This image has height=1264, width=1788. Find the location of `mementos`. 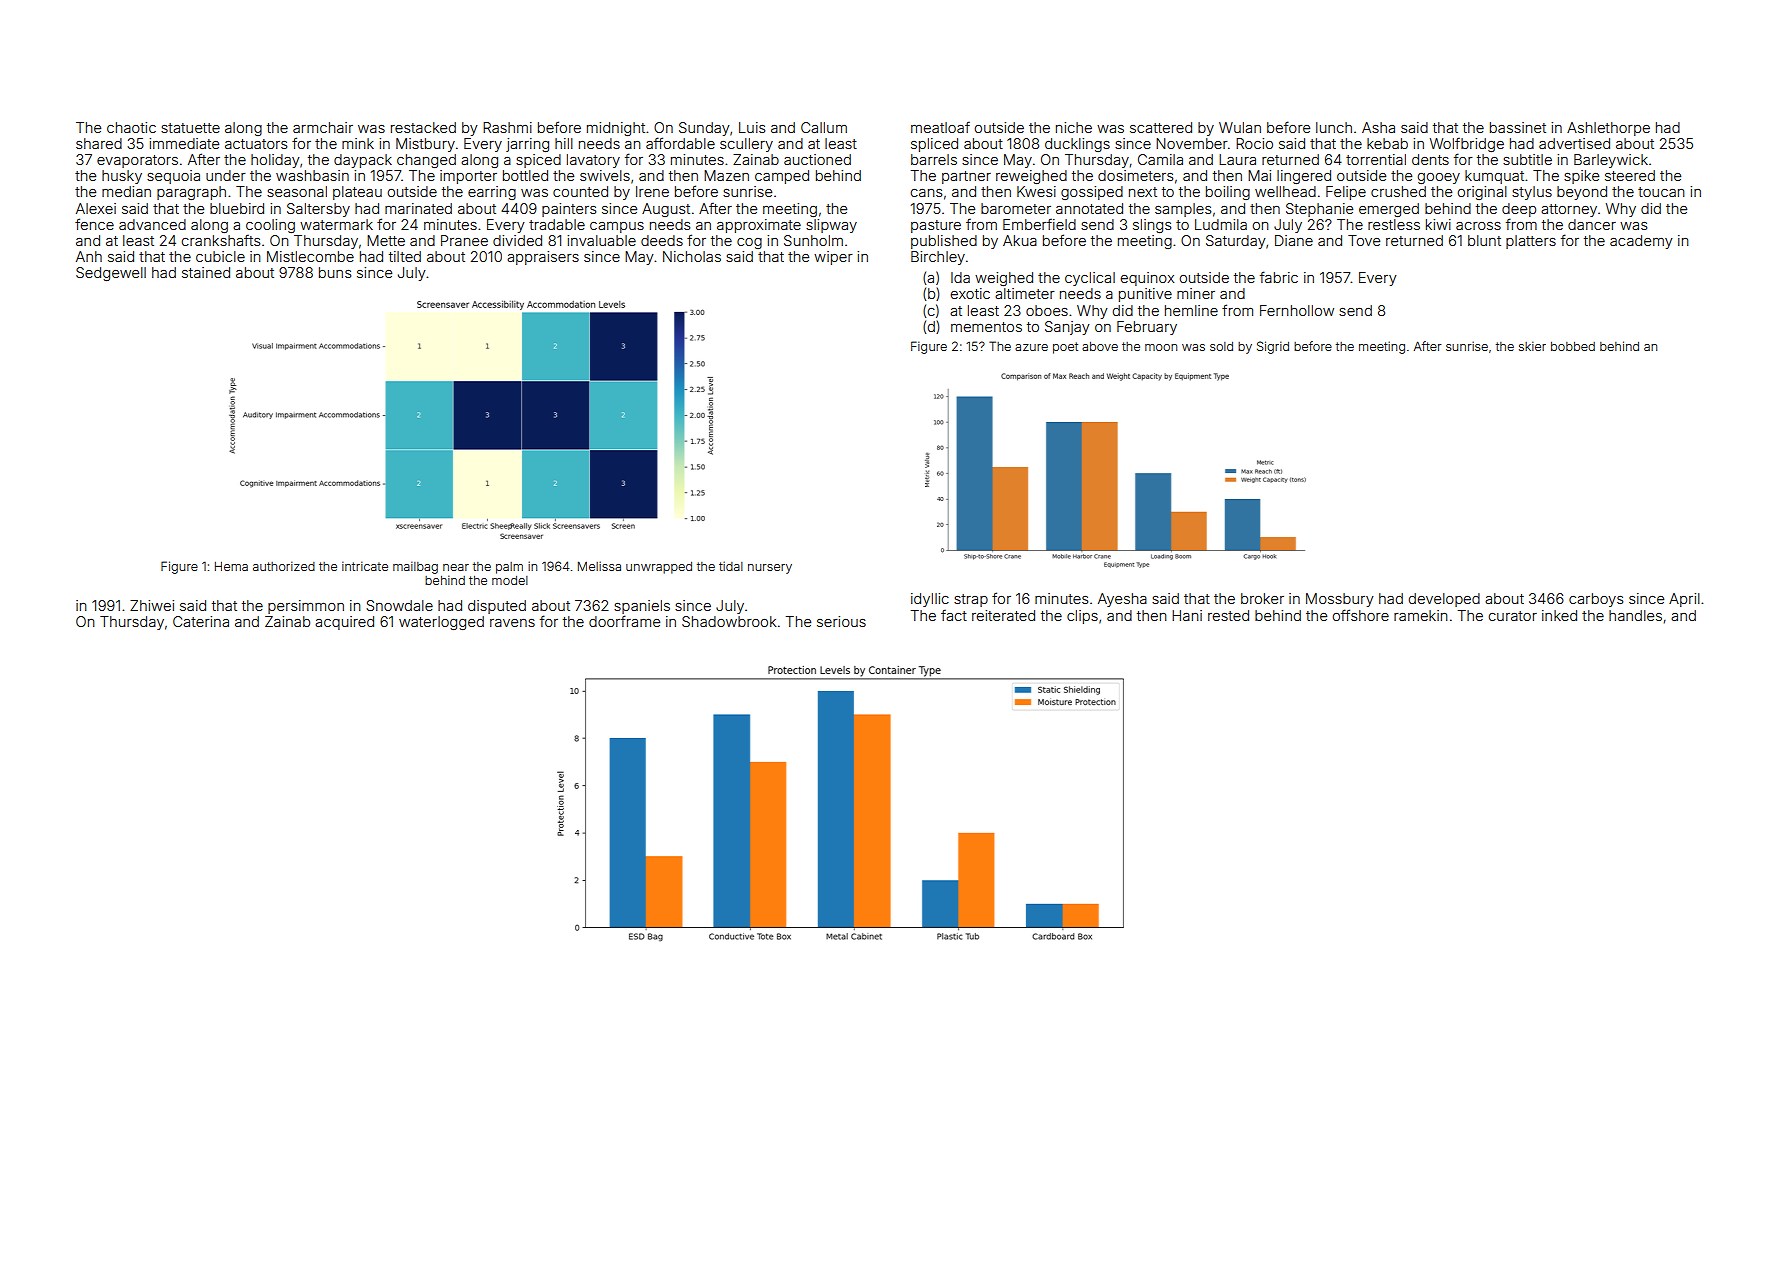

mementos is located at coordinates (986, 327).
